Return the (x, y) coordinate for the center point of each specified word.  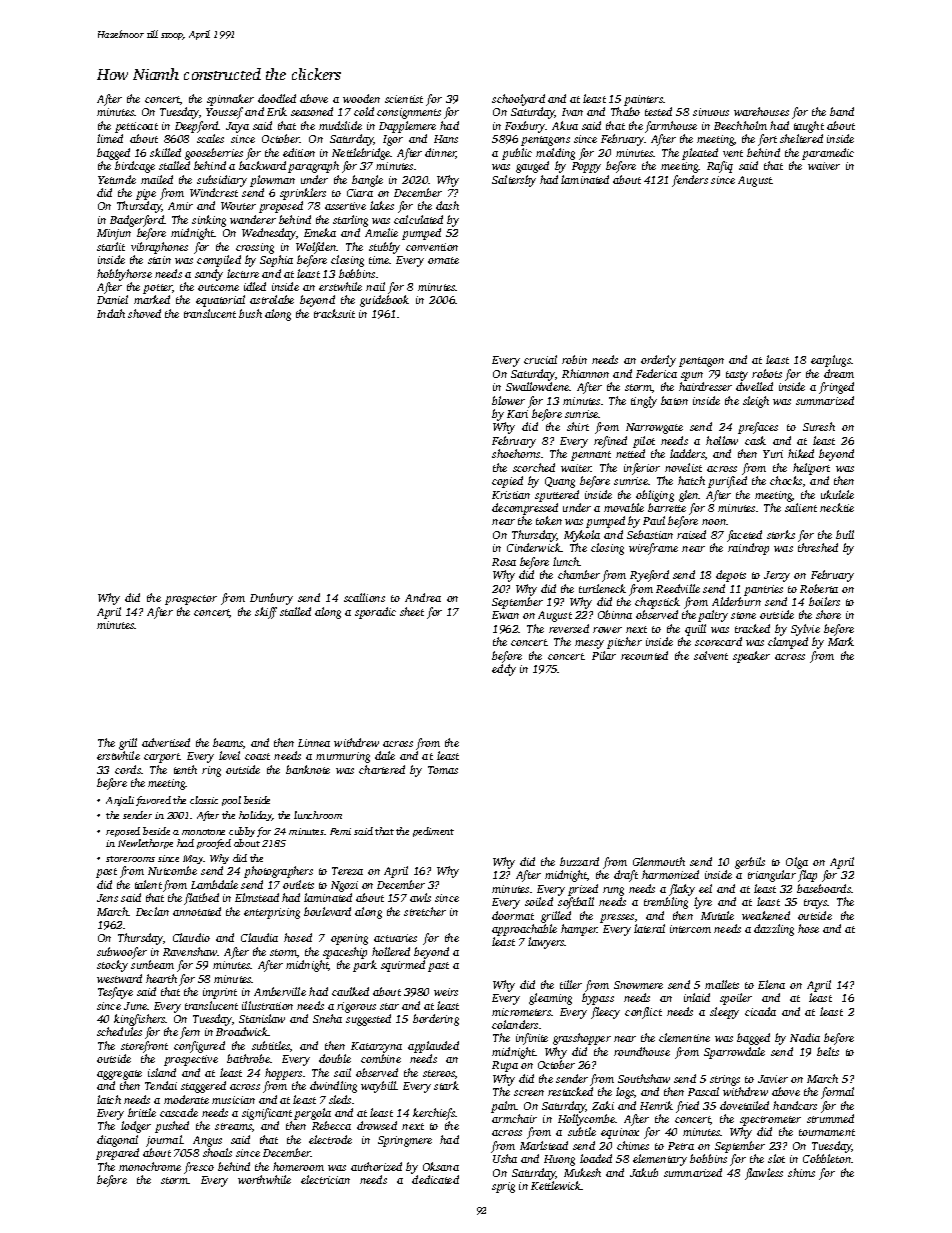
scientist (404, 99)
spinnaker (230, 100)
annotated (197, 911)
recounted (644, 655)
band (842, 111)
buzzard (579, 861)
